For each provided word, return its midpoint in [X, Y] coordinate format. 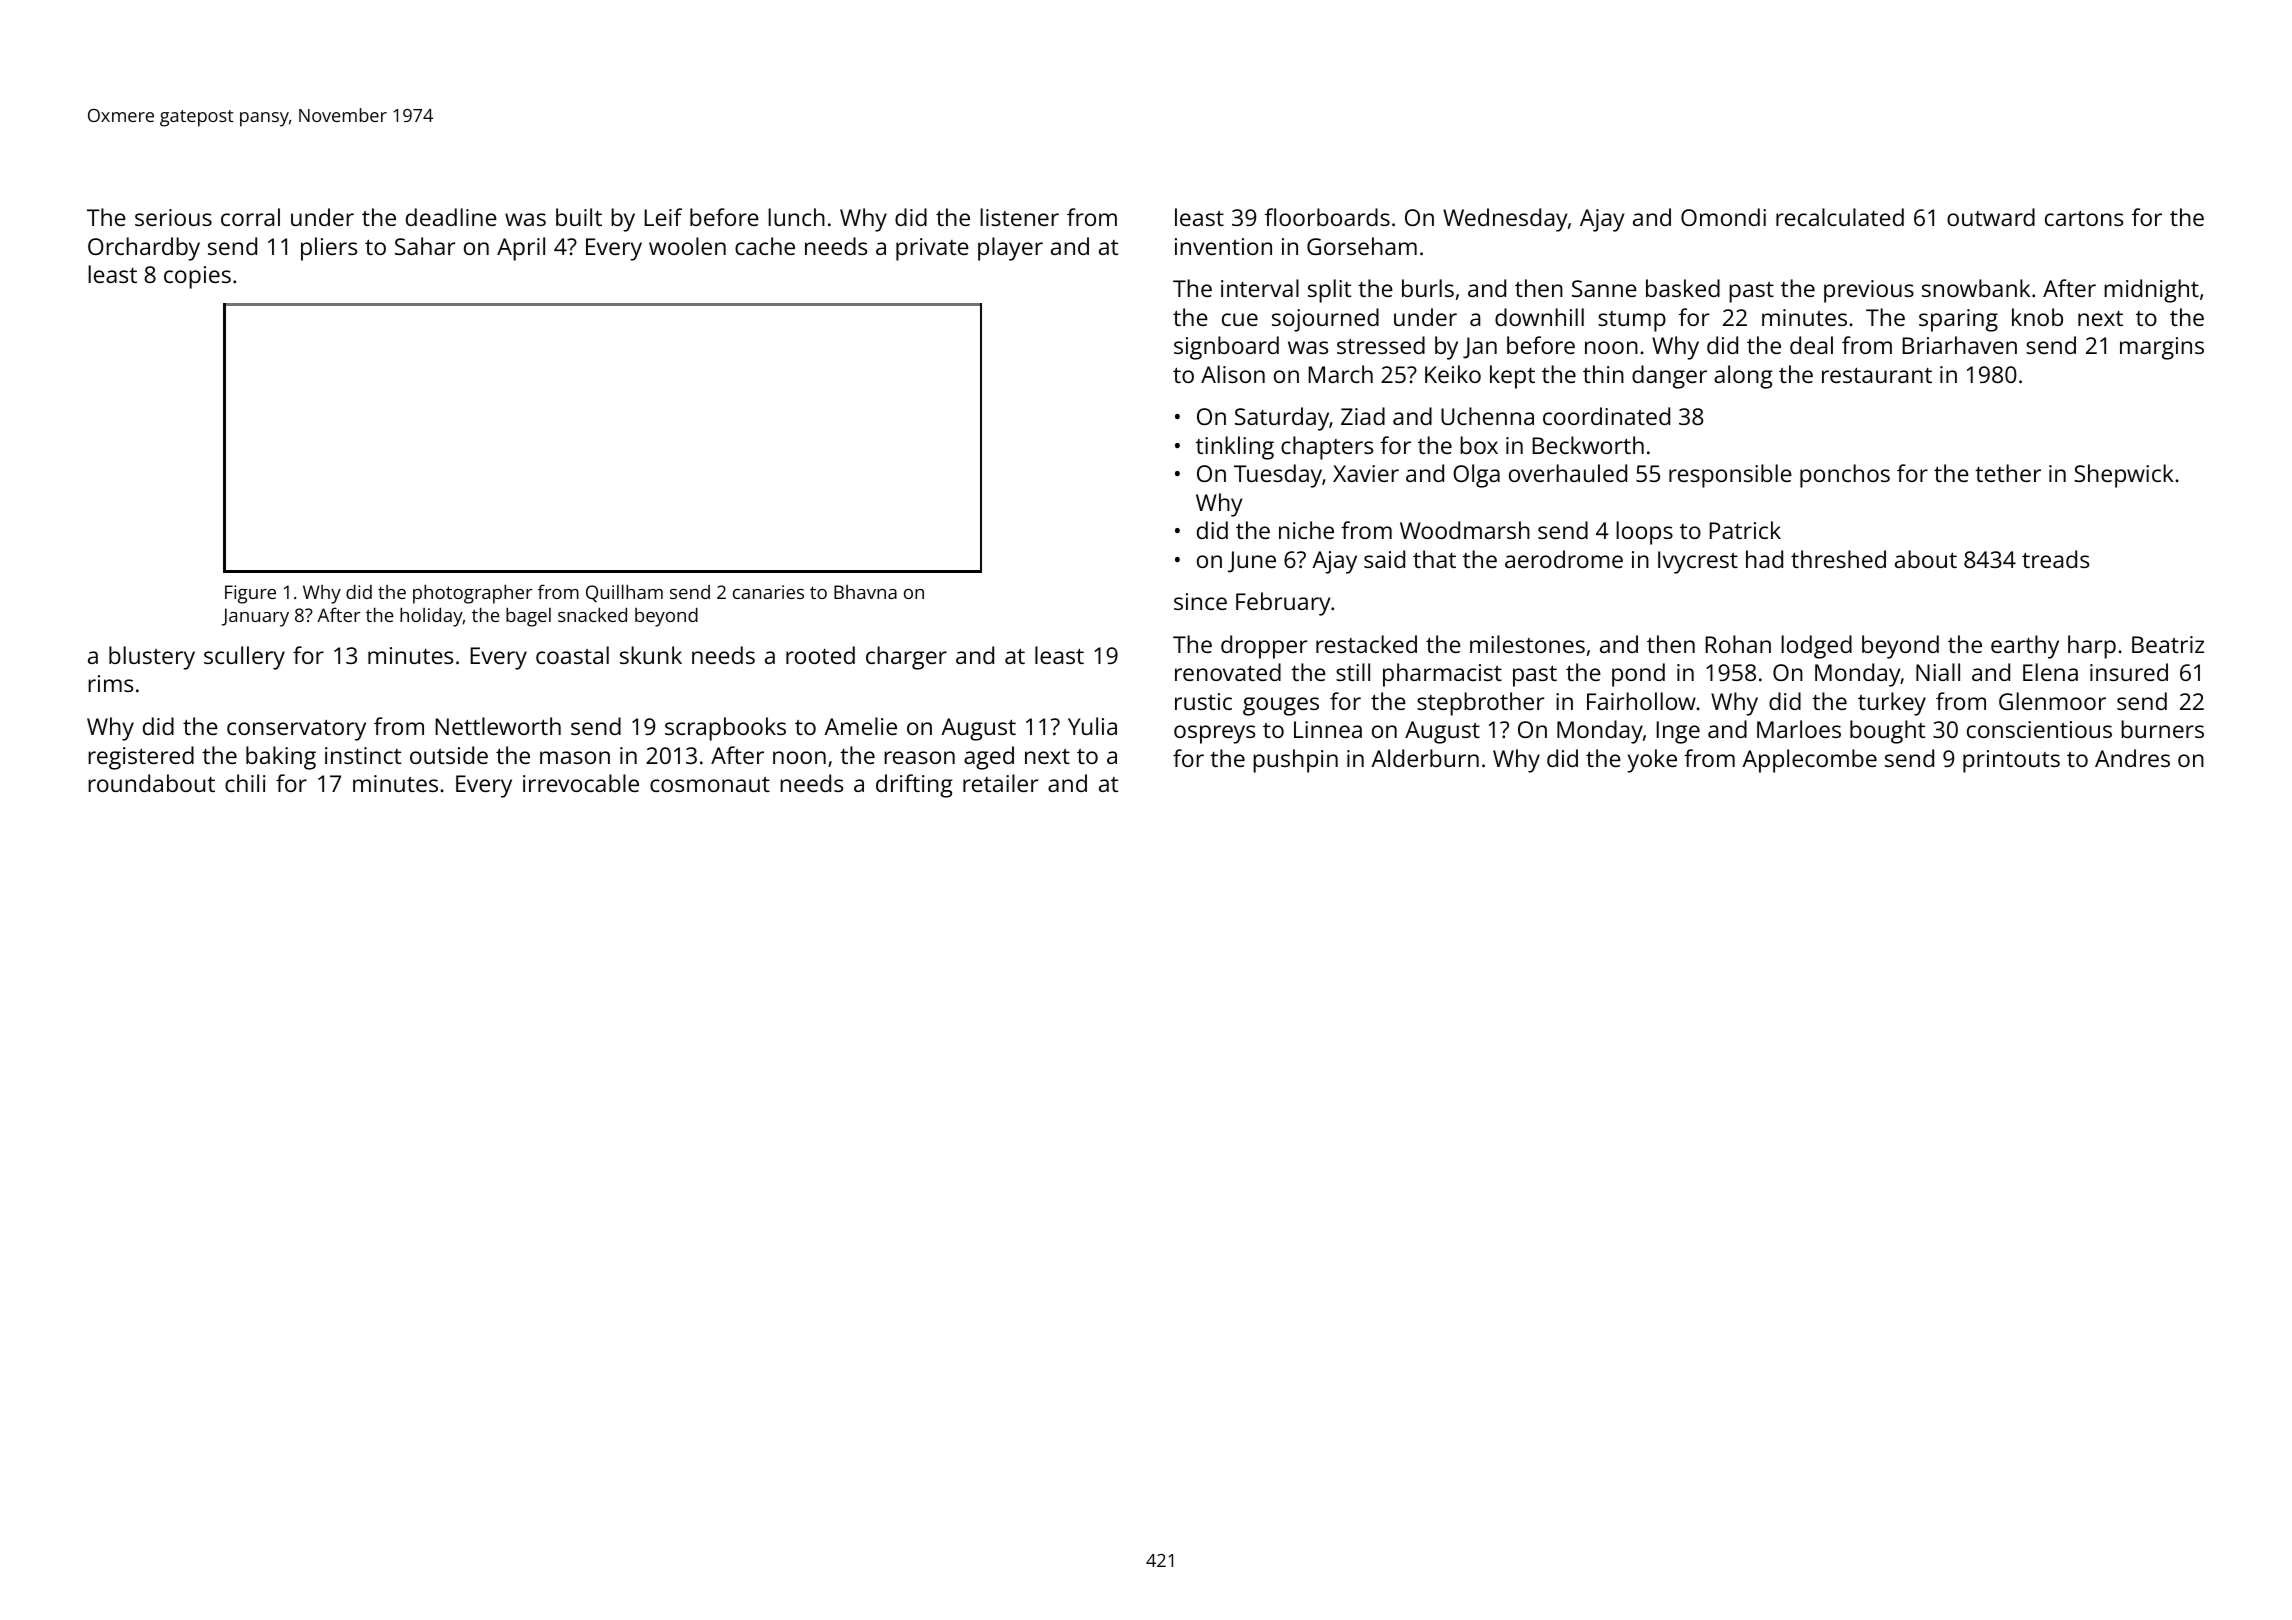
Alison [1233, 374]
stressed [1381, 345]
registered [141, 758]
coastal [572, 655]
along [1743, 377]
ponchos [1845, 476]
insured [2129, 672]
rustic [1203, 701]
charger [906, 658]
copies [197, 277]
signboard [1226, 348]
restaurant [1877, 375]
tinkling [1235, 448]
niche [1306, 530]
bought [1887, 732]
